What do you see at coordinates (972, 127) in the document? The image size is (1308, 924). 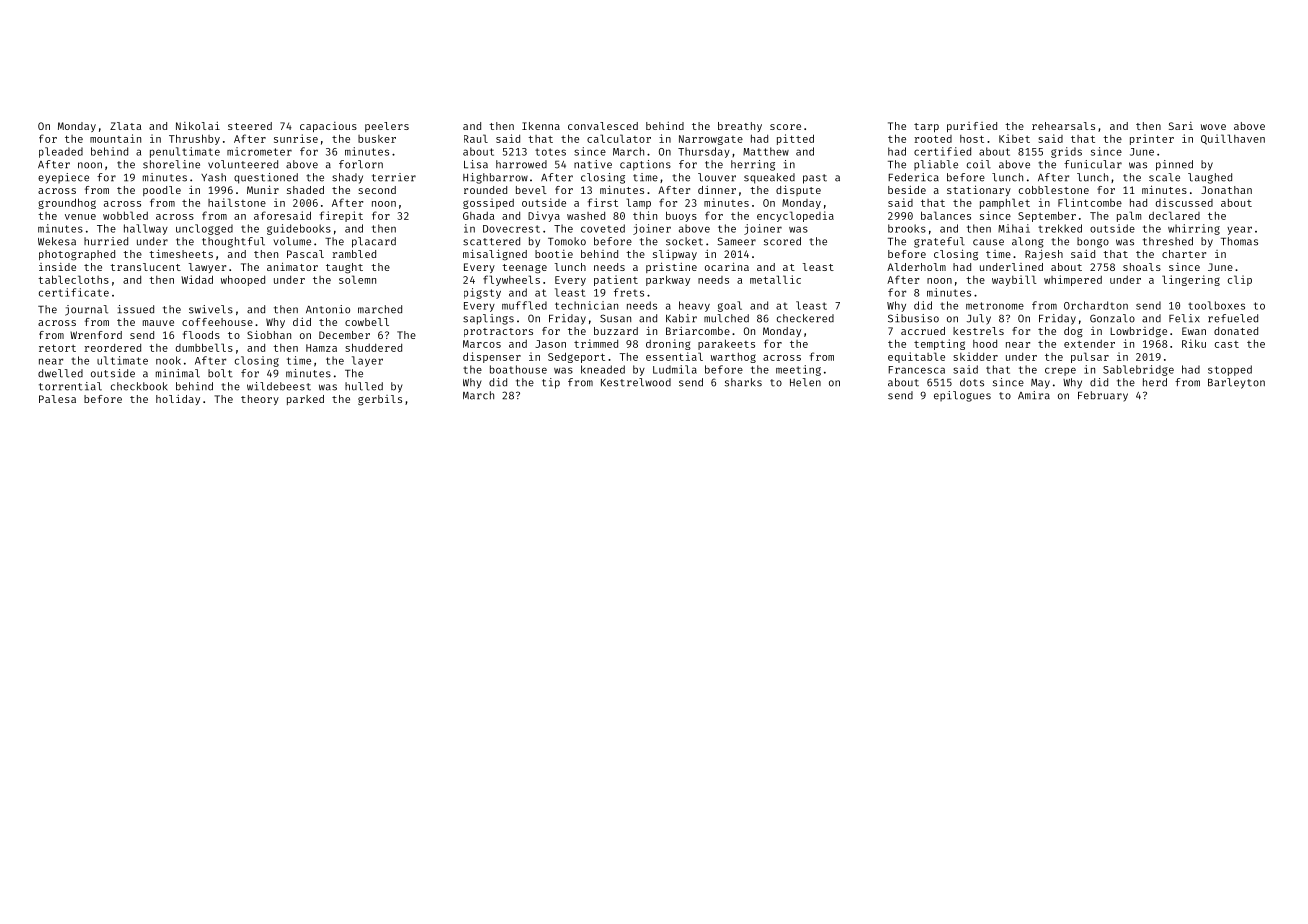 I see `purified` at bounding box center [972, 127].
